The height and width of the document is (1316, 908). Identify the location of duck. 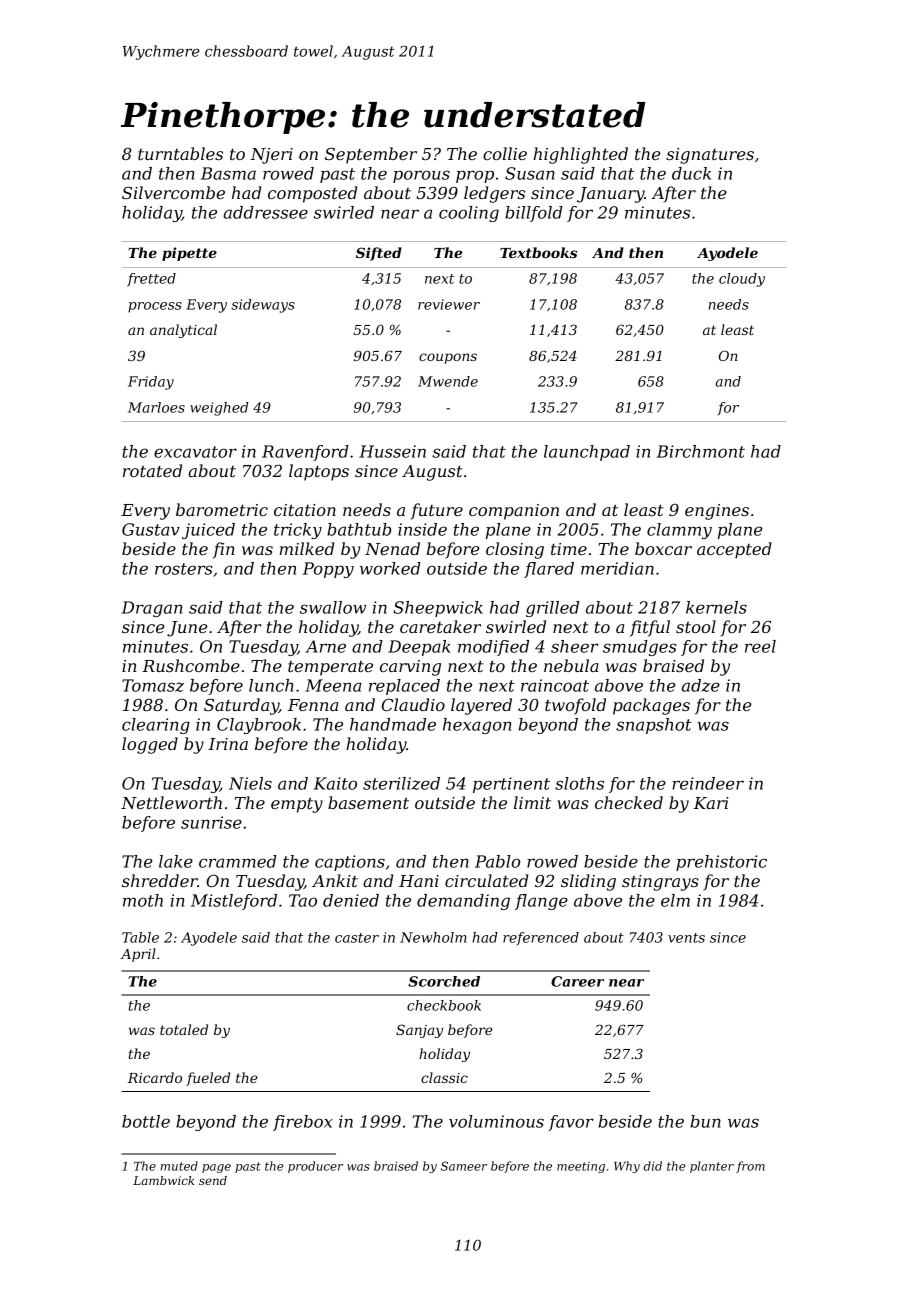
(691, 173).
